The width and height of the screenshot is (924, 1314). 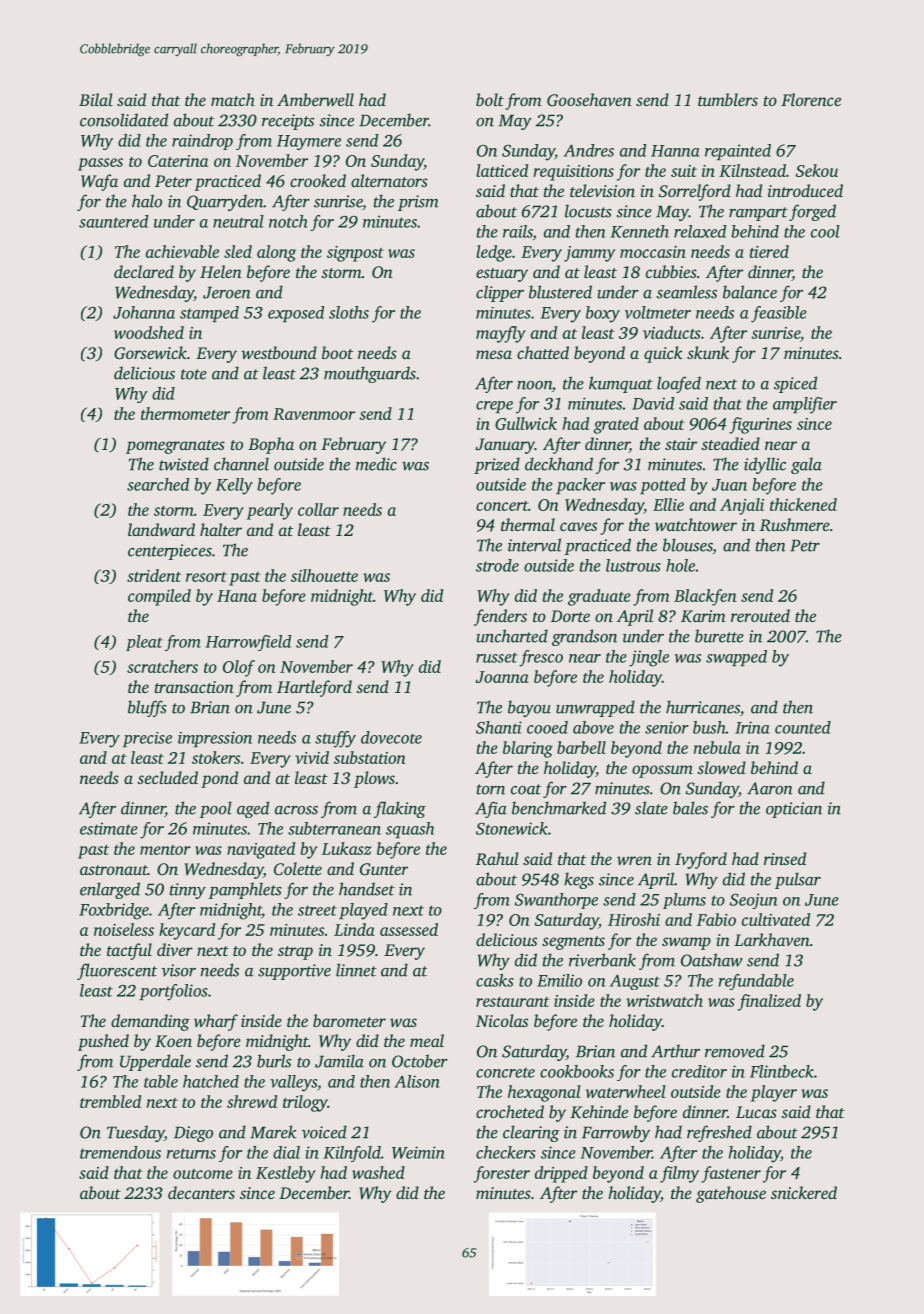 I want to click on tactful, so click(x=129, y=951).
